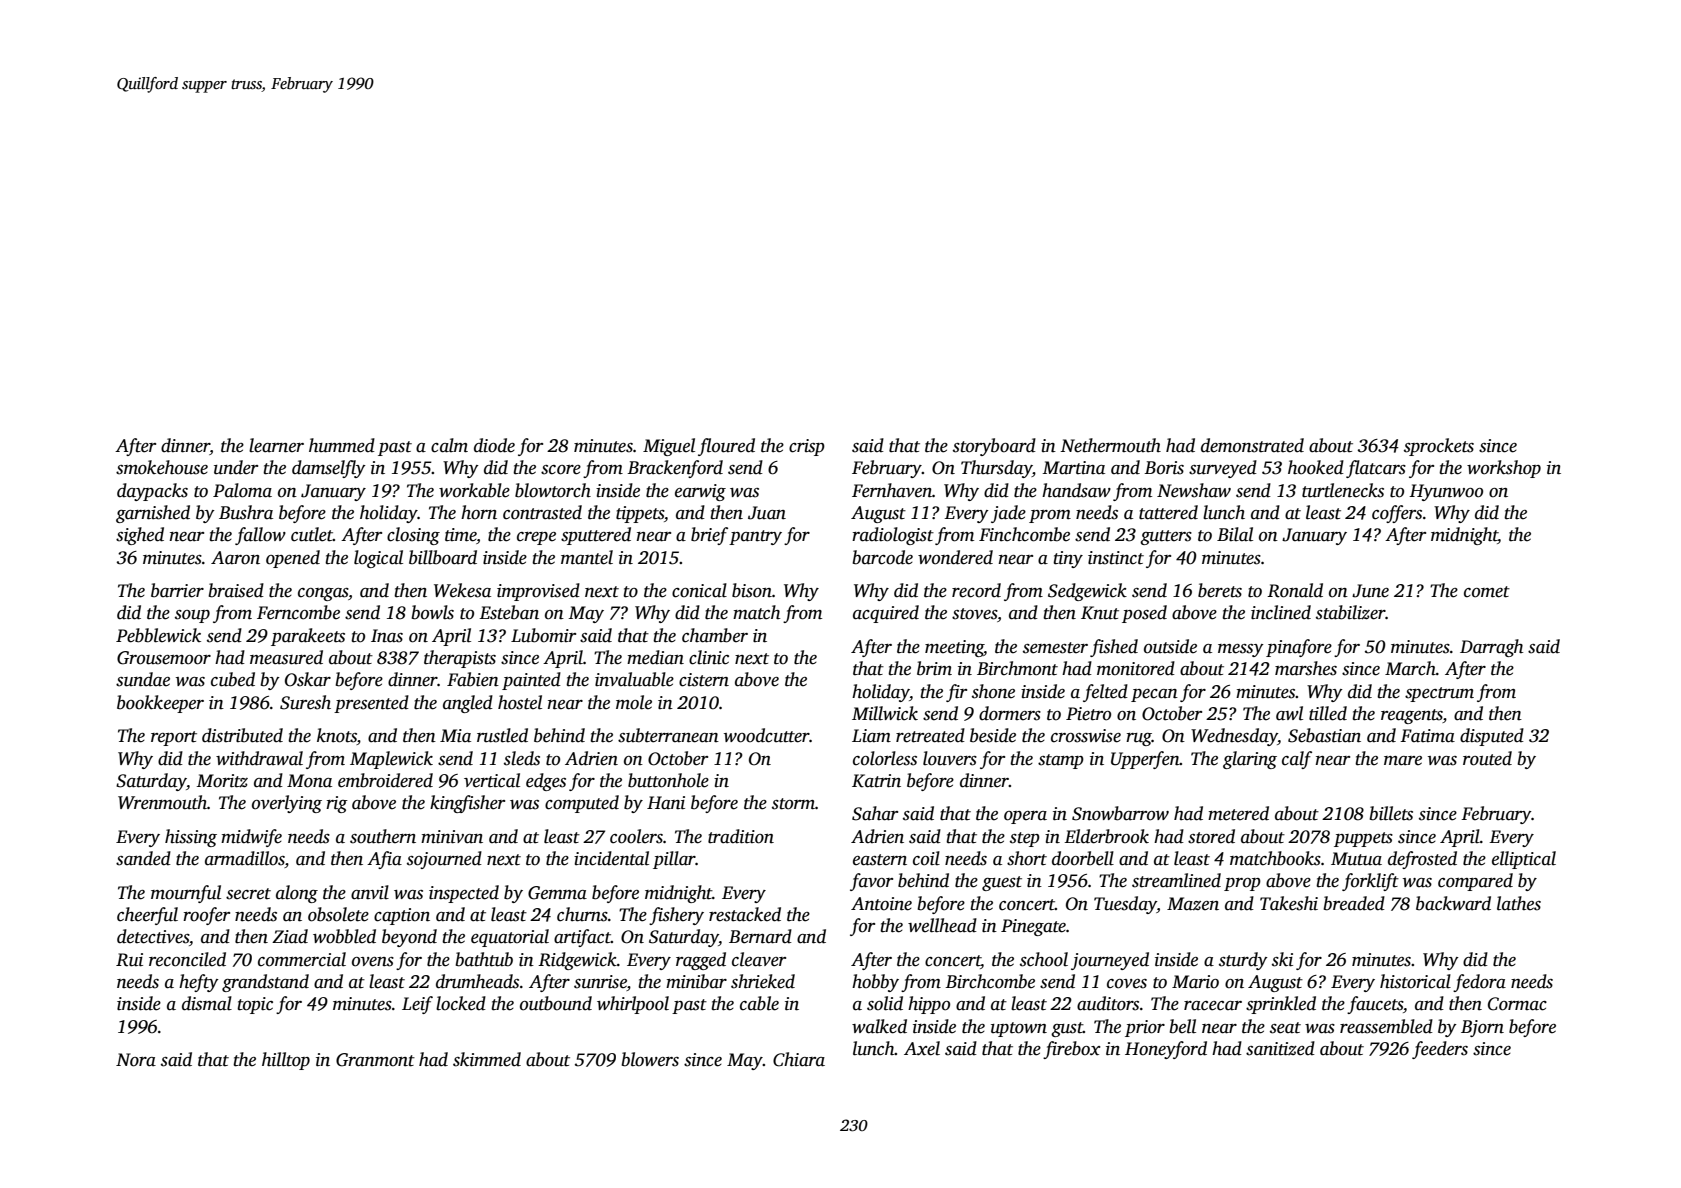 The width and height of the screenshot is (1681, 1188). Describe the element at coordinates (1168, 512) in the screenshot. I see `tattered` at that location.
